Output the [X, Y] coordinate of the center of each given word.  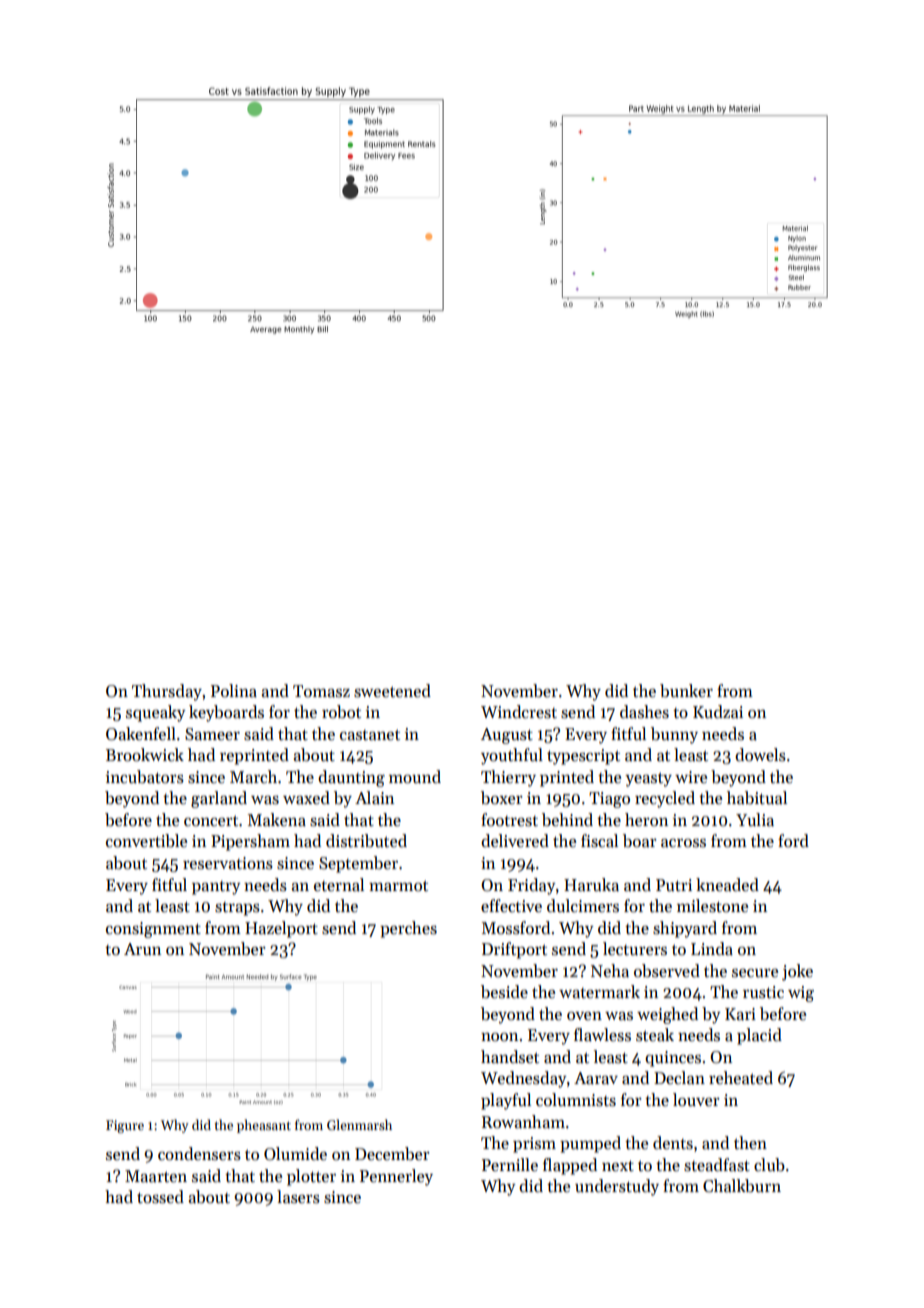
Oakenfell [141, 734]
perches [408, 929]
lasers [298, 1197]
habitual [757, 798]
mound [415, 777]
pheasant [264, 1126]
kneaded [727, 885]
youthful [512, 756]
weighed [667, 1015]
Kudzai [718, 712]
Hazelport [281, 929]
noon [499, 1037]
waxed [306, 798]
